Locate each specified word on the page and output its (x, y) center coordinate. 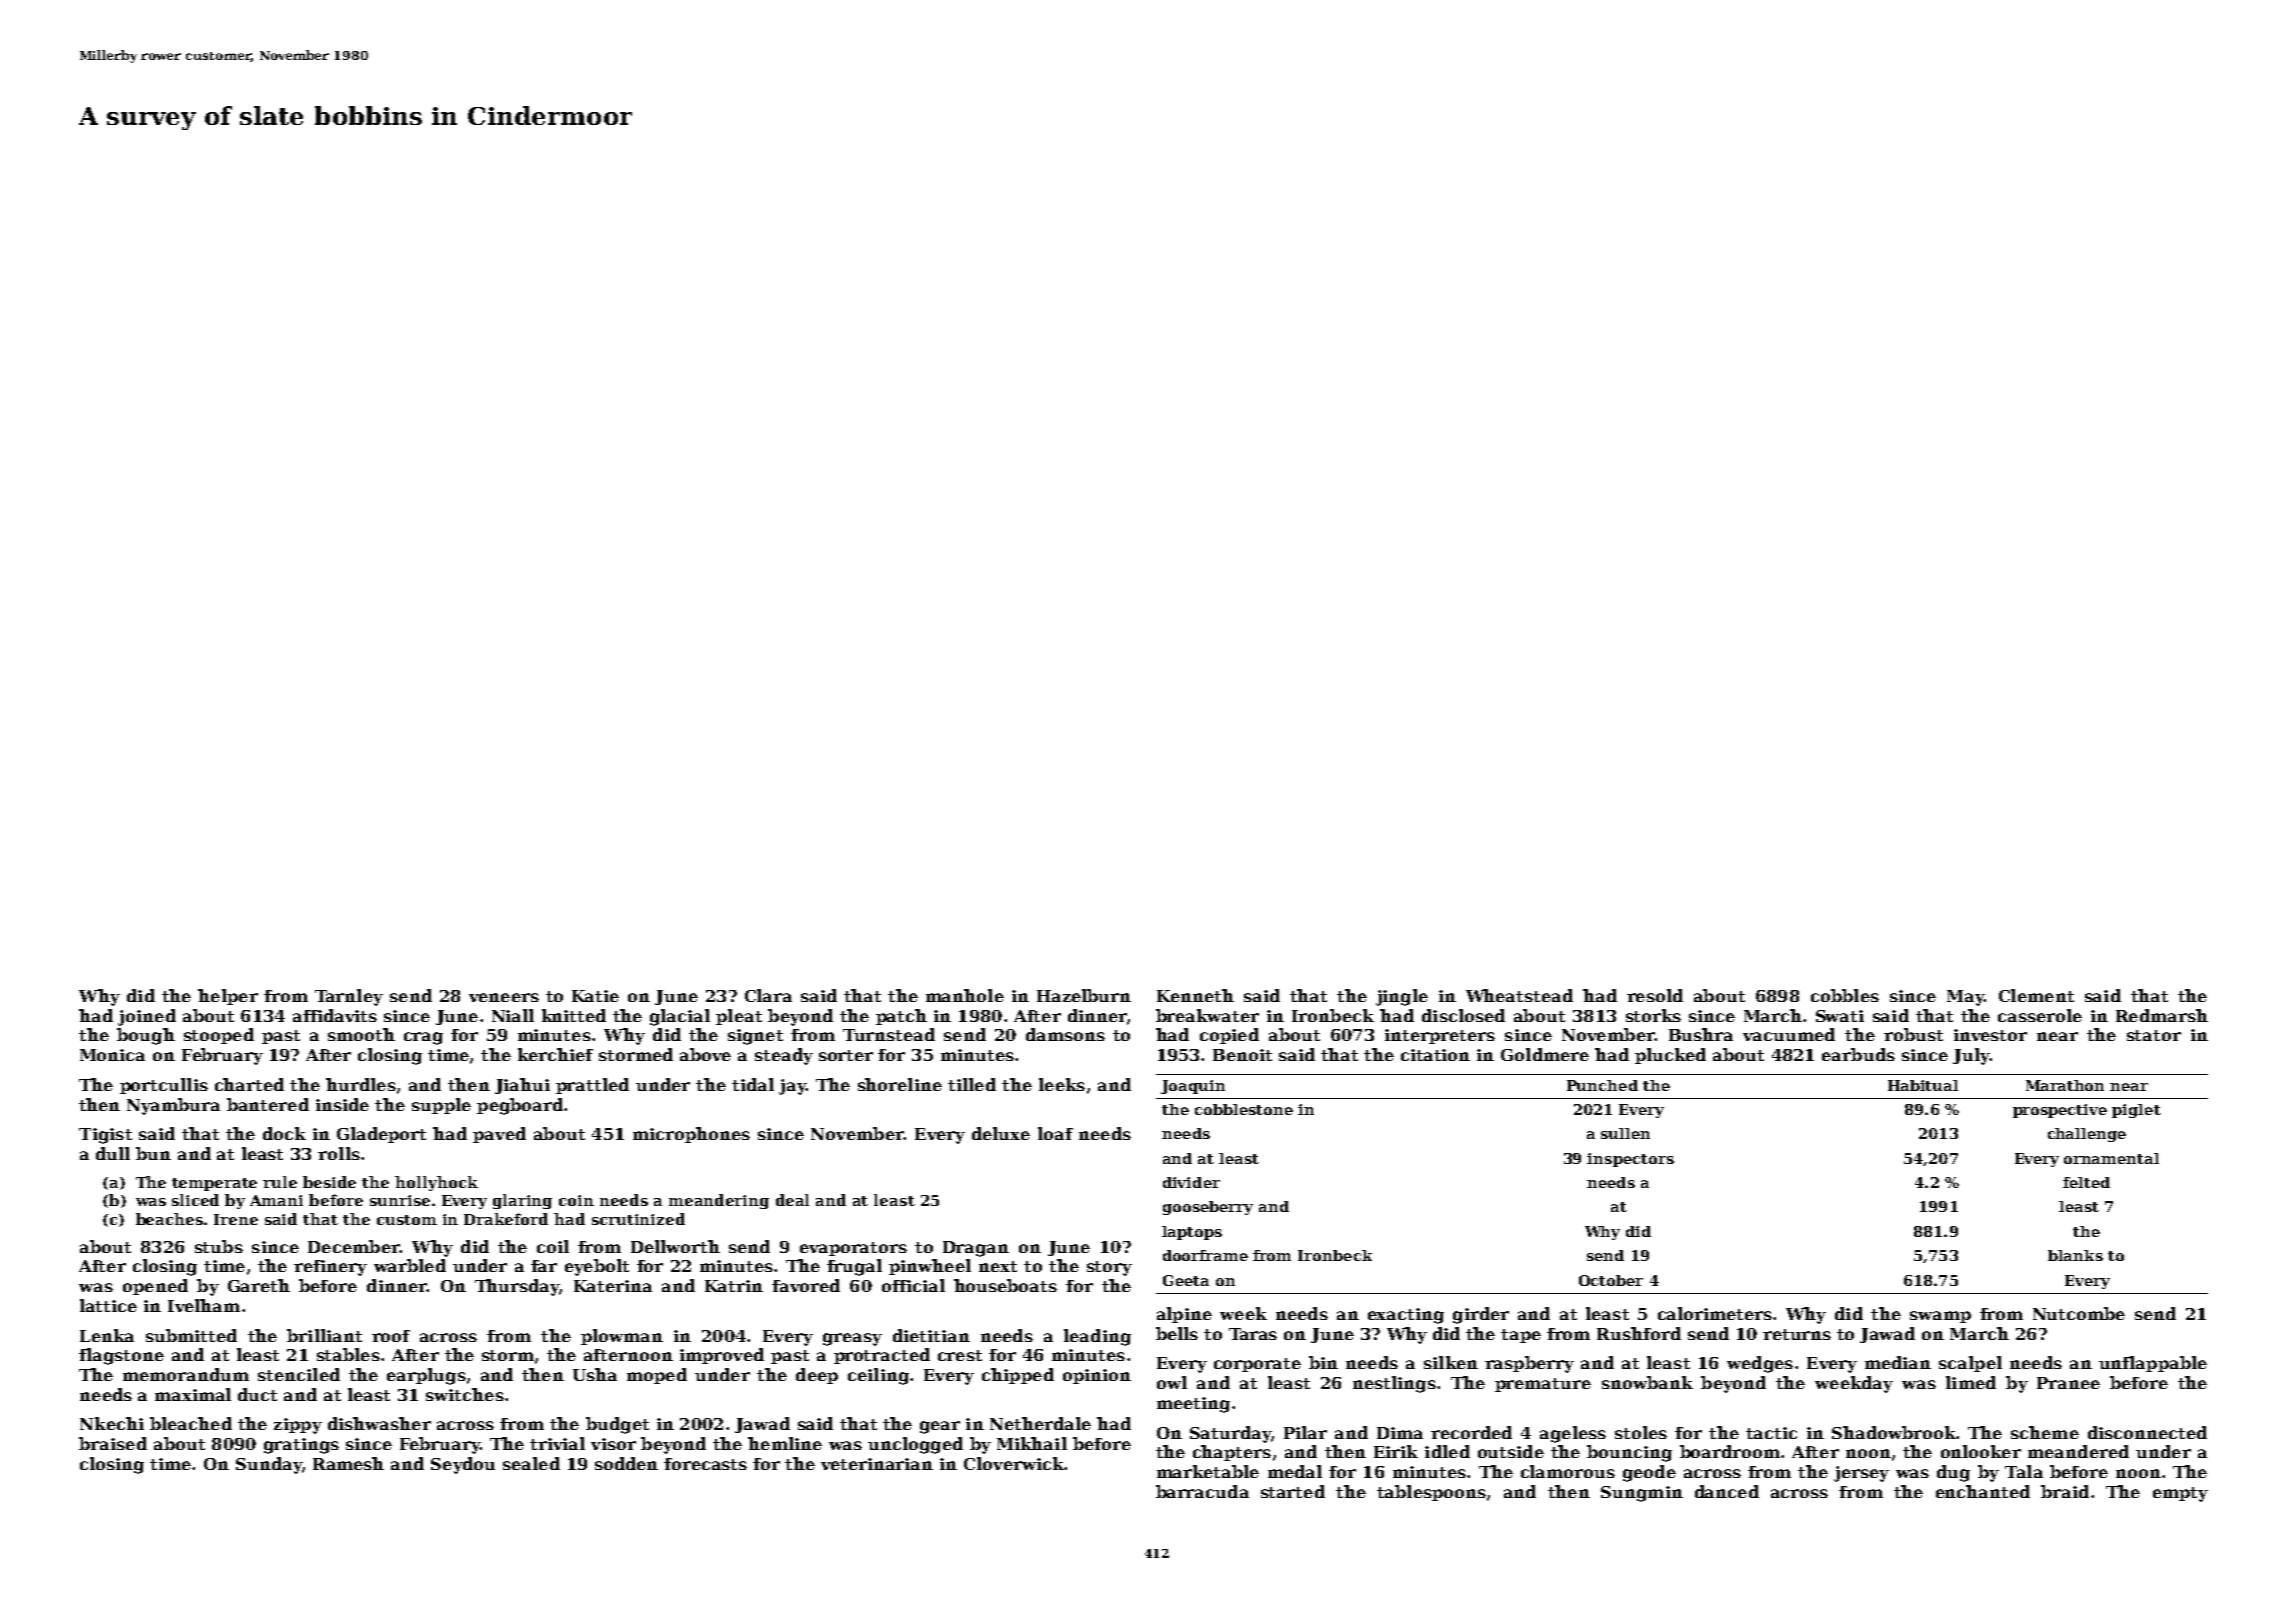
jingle (1402, 997)
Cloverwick (1014, 1463)
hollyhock (436, 1183)
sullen (1625, 1133)
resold (1655, 995)
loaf (1055, 1133)
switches (465, 1394)
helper (228, 997)
